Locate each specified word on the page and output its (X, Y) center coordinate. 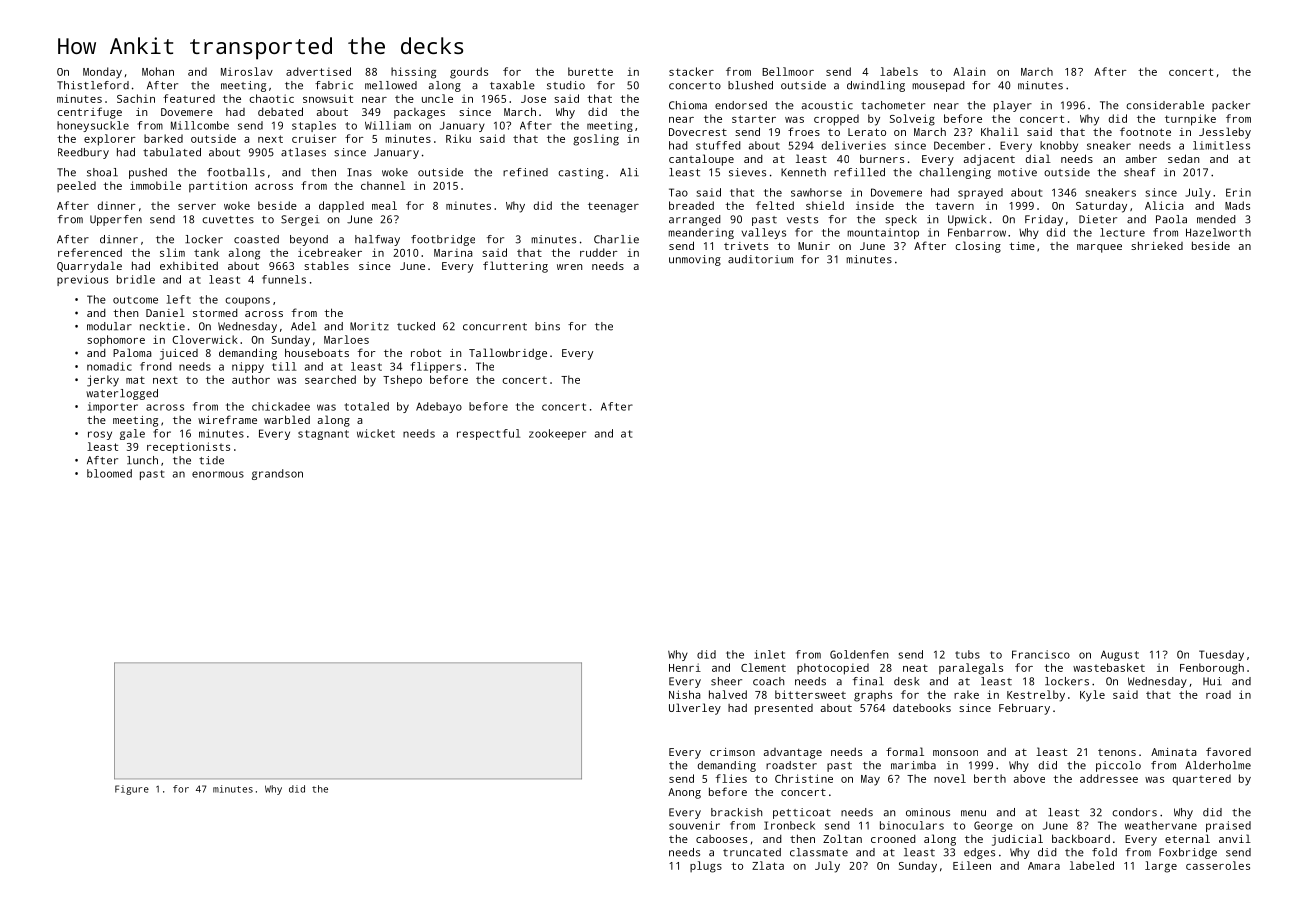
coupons (247, 301)
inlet (769, 654)
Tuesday (1221, 655)
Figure (132, 790)
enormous (218, 474)
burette (590, 71)
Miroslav (247, 71)
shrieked (1157, 245)
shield (825, 205)
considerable (1165, 105)
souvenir (694, 825)
